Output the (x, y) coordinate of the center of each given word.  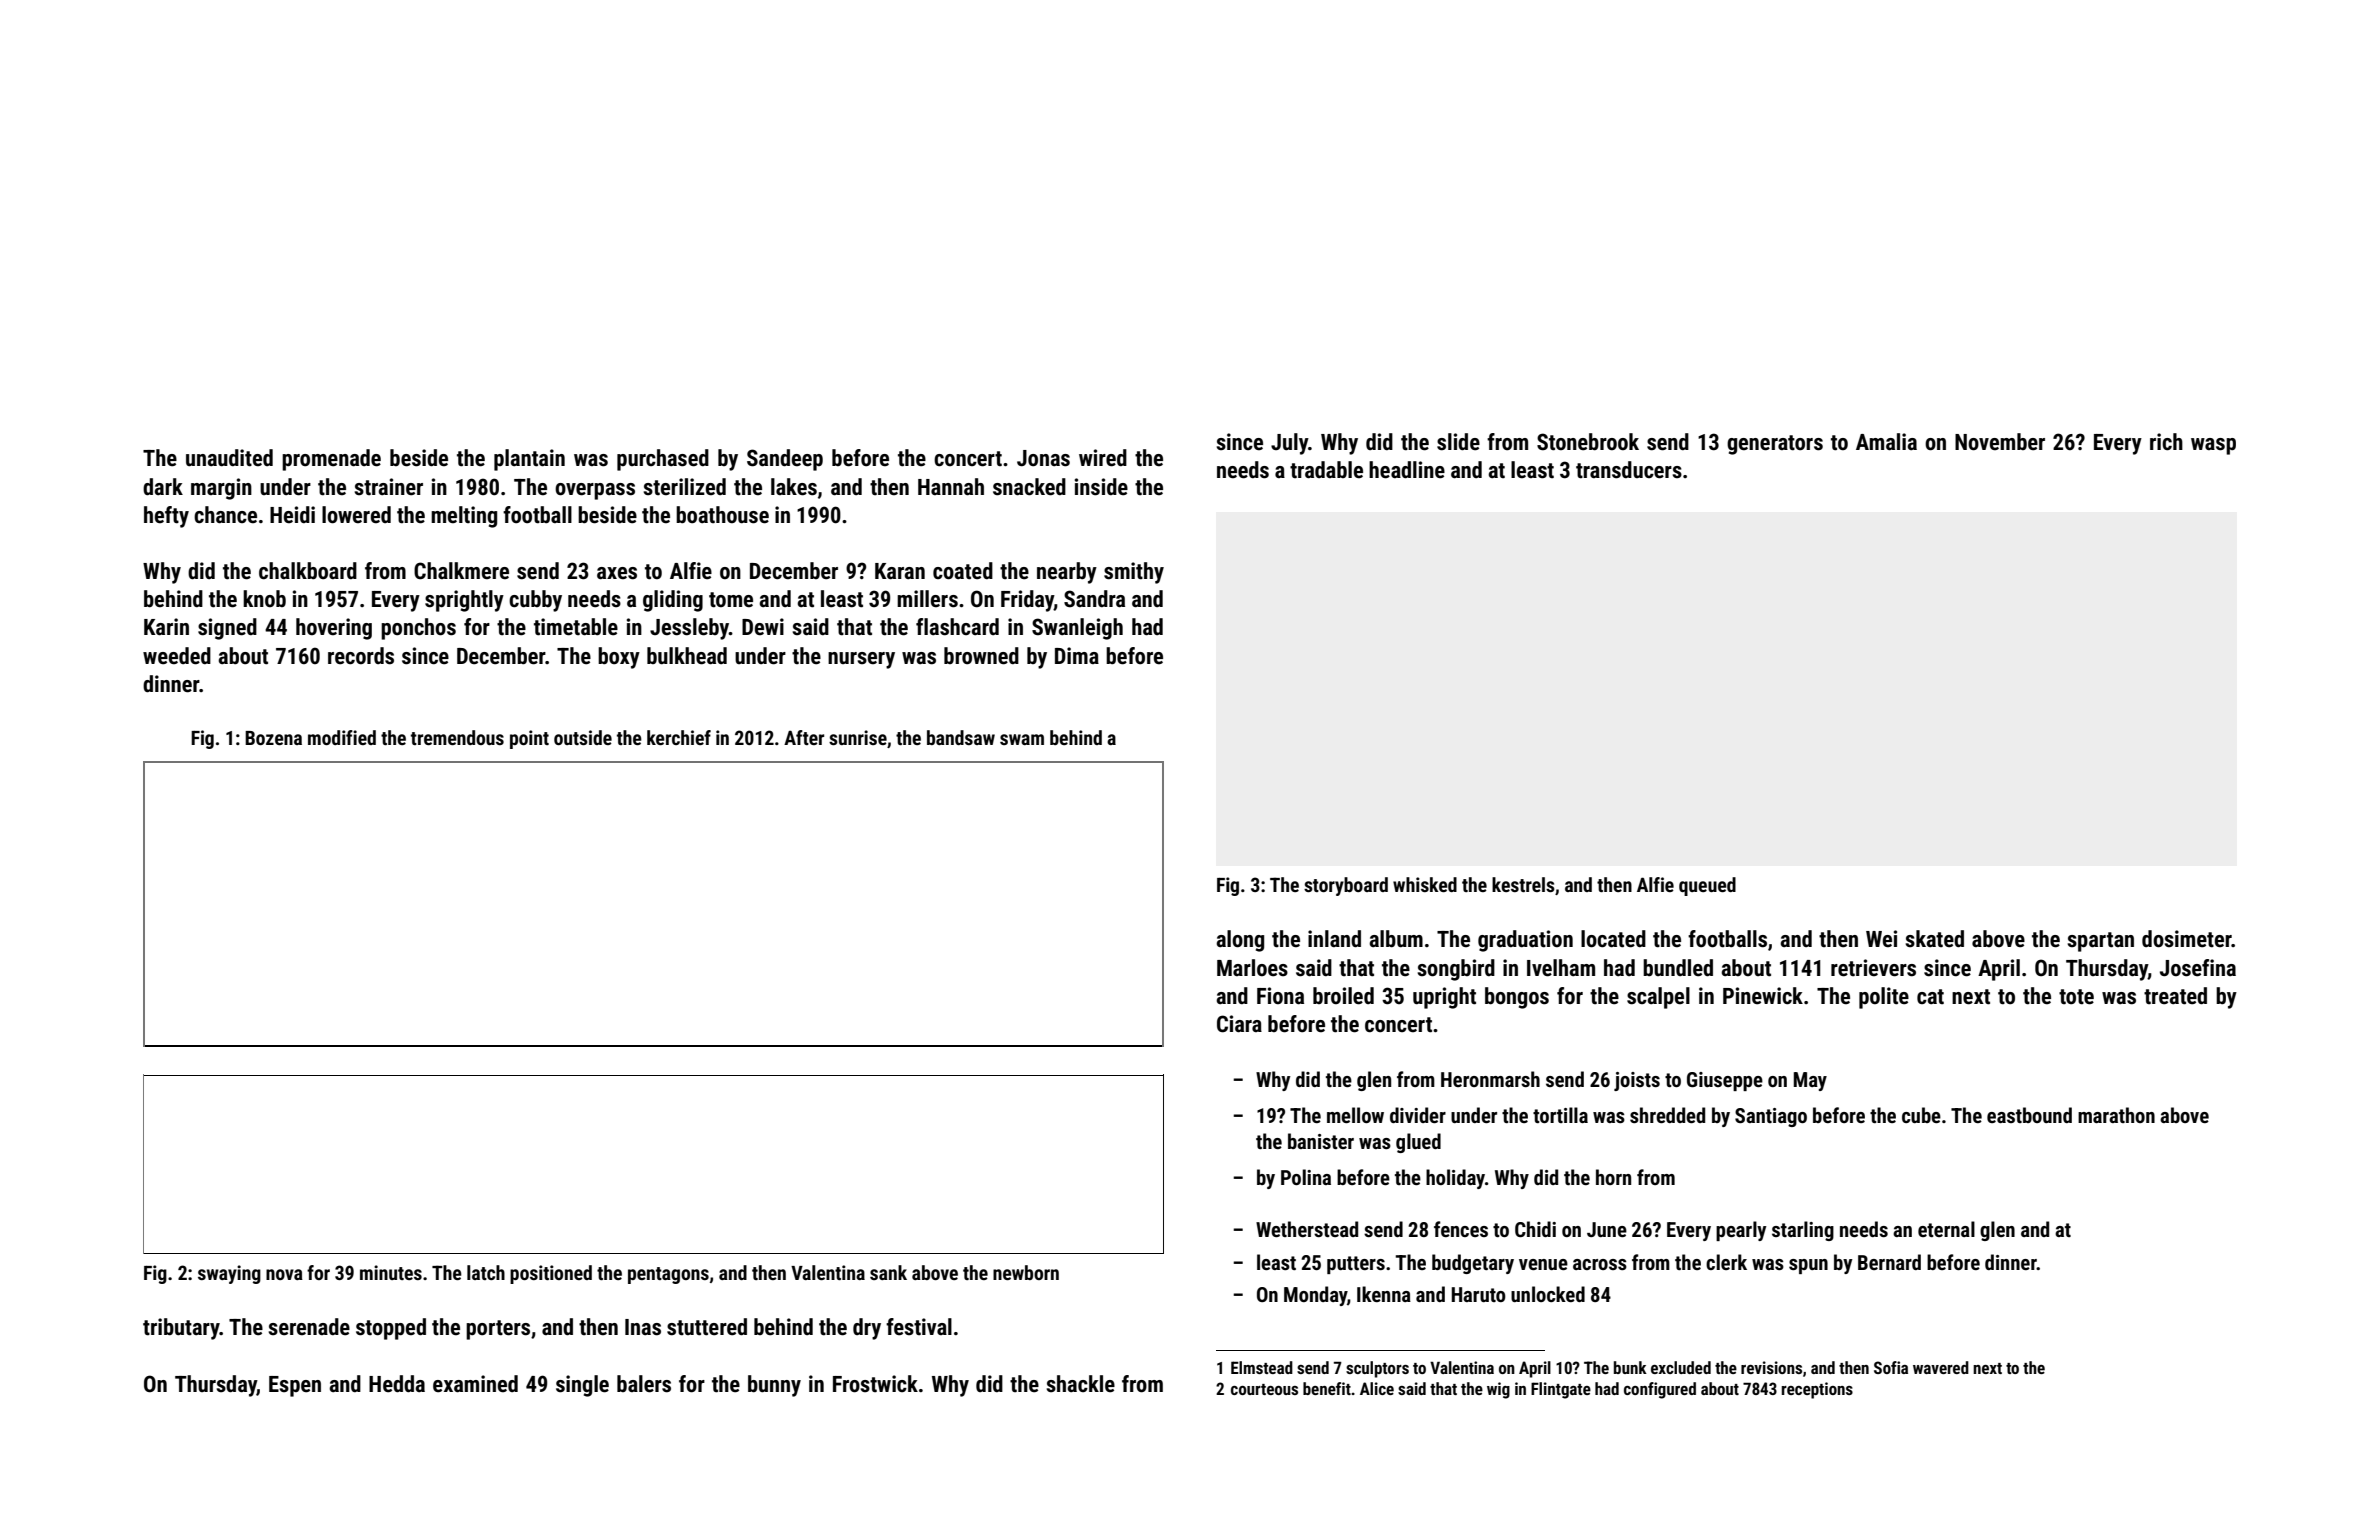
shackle (1080, 1384)
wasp (2213, 446)
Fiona (1280, 996)
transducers (1629, 470)
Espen (295, 1386)
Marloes (1252, 968)
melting (464, 517)
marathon (2116, 1115)
